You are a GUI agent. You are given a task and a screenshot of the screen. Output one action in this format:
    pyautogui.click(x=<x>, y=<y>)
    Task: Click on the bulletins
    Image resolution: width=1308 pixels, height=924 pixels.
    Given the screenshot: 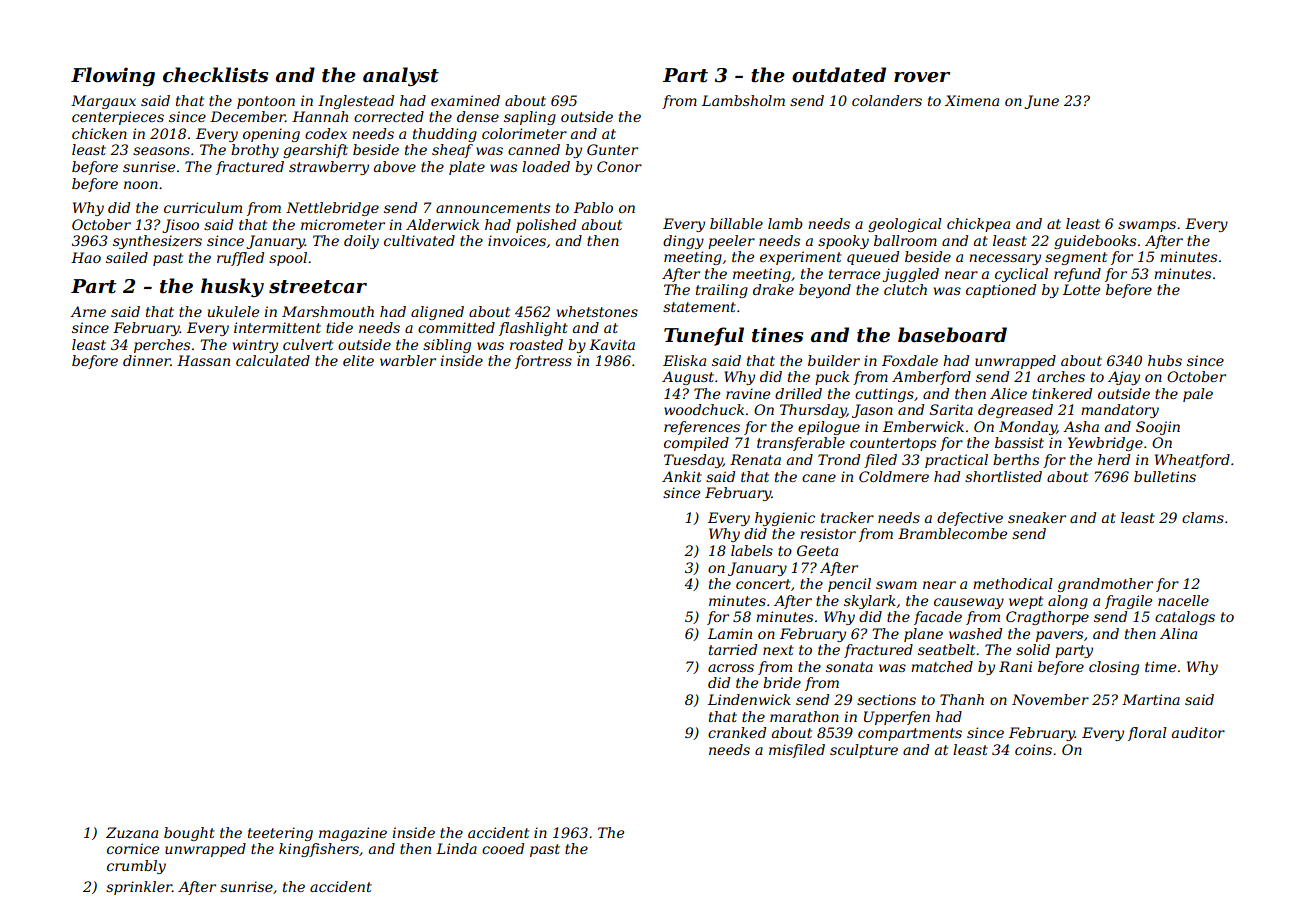 What is the action you would take?
    pyautogui.click(x=1165, y=476)
